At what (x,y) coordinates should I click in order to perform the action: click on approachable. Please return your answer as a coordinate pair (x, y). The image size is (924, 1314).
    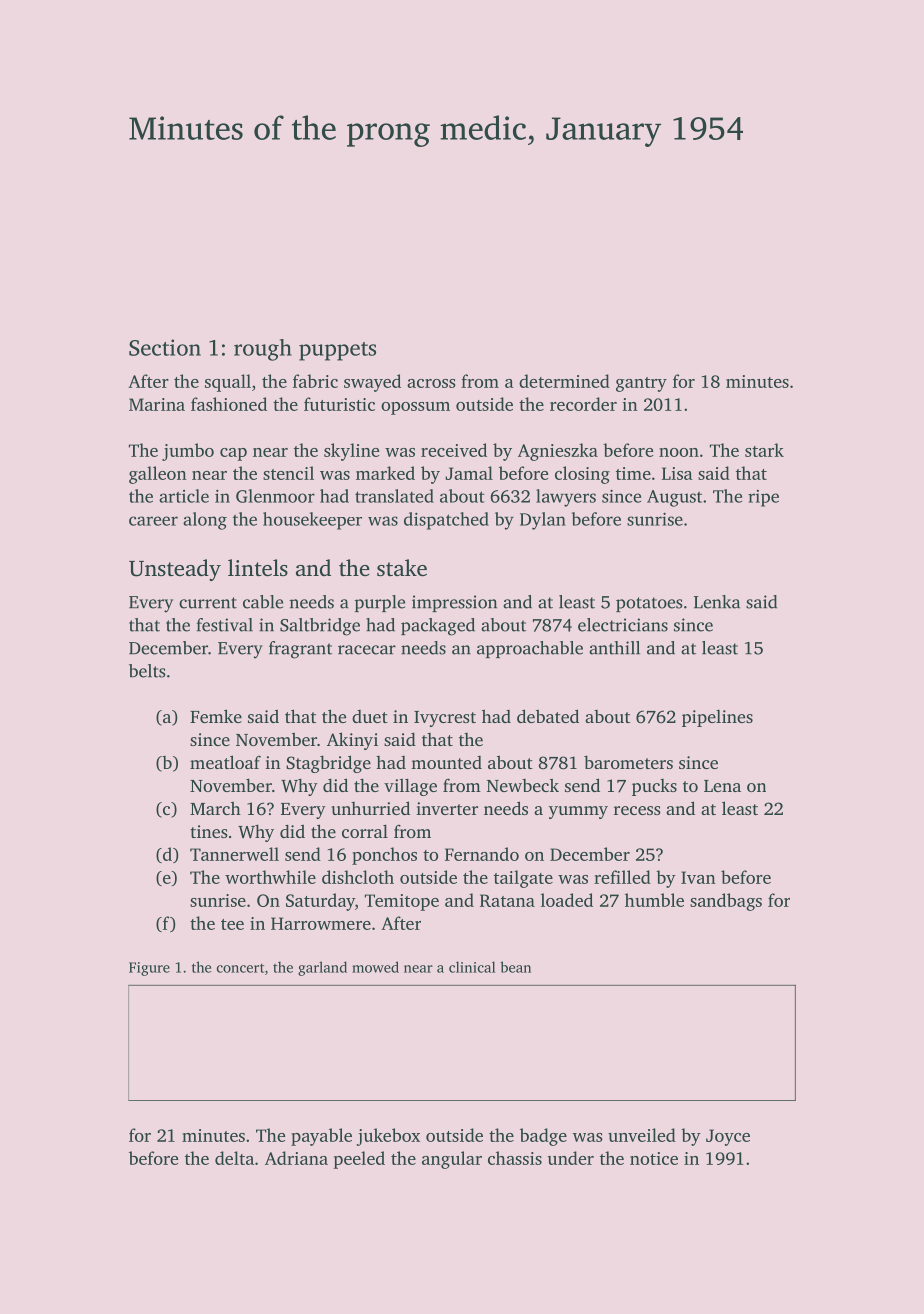
    Looking at the image, I should click on (530, 649).
